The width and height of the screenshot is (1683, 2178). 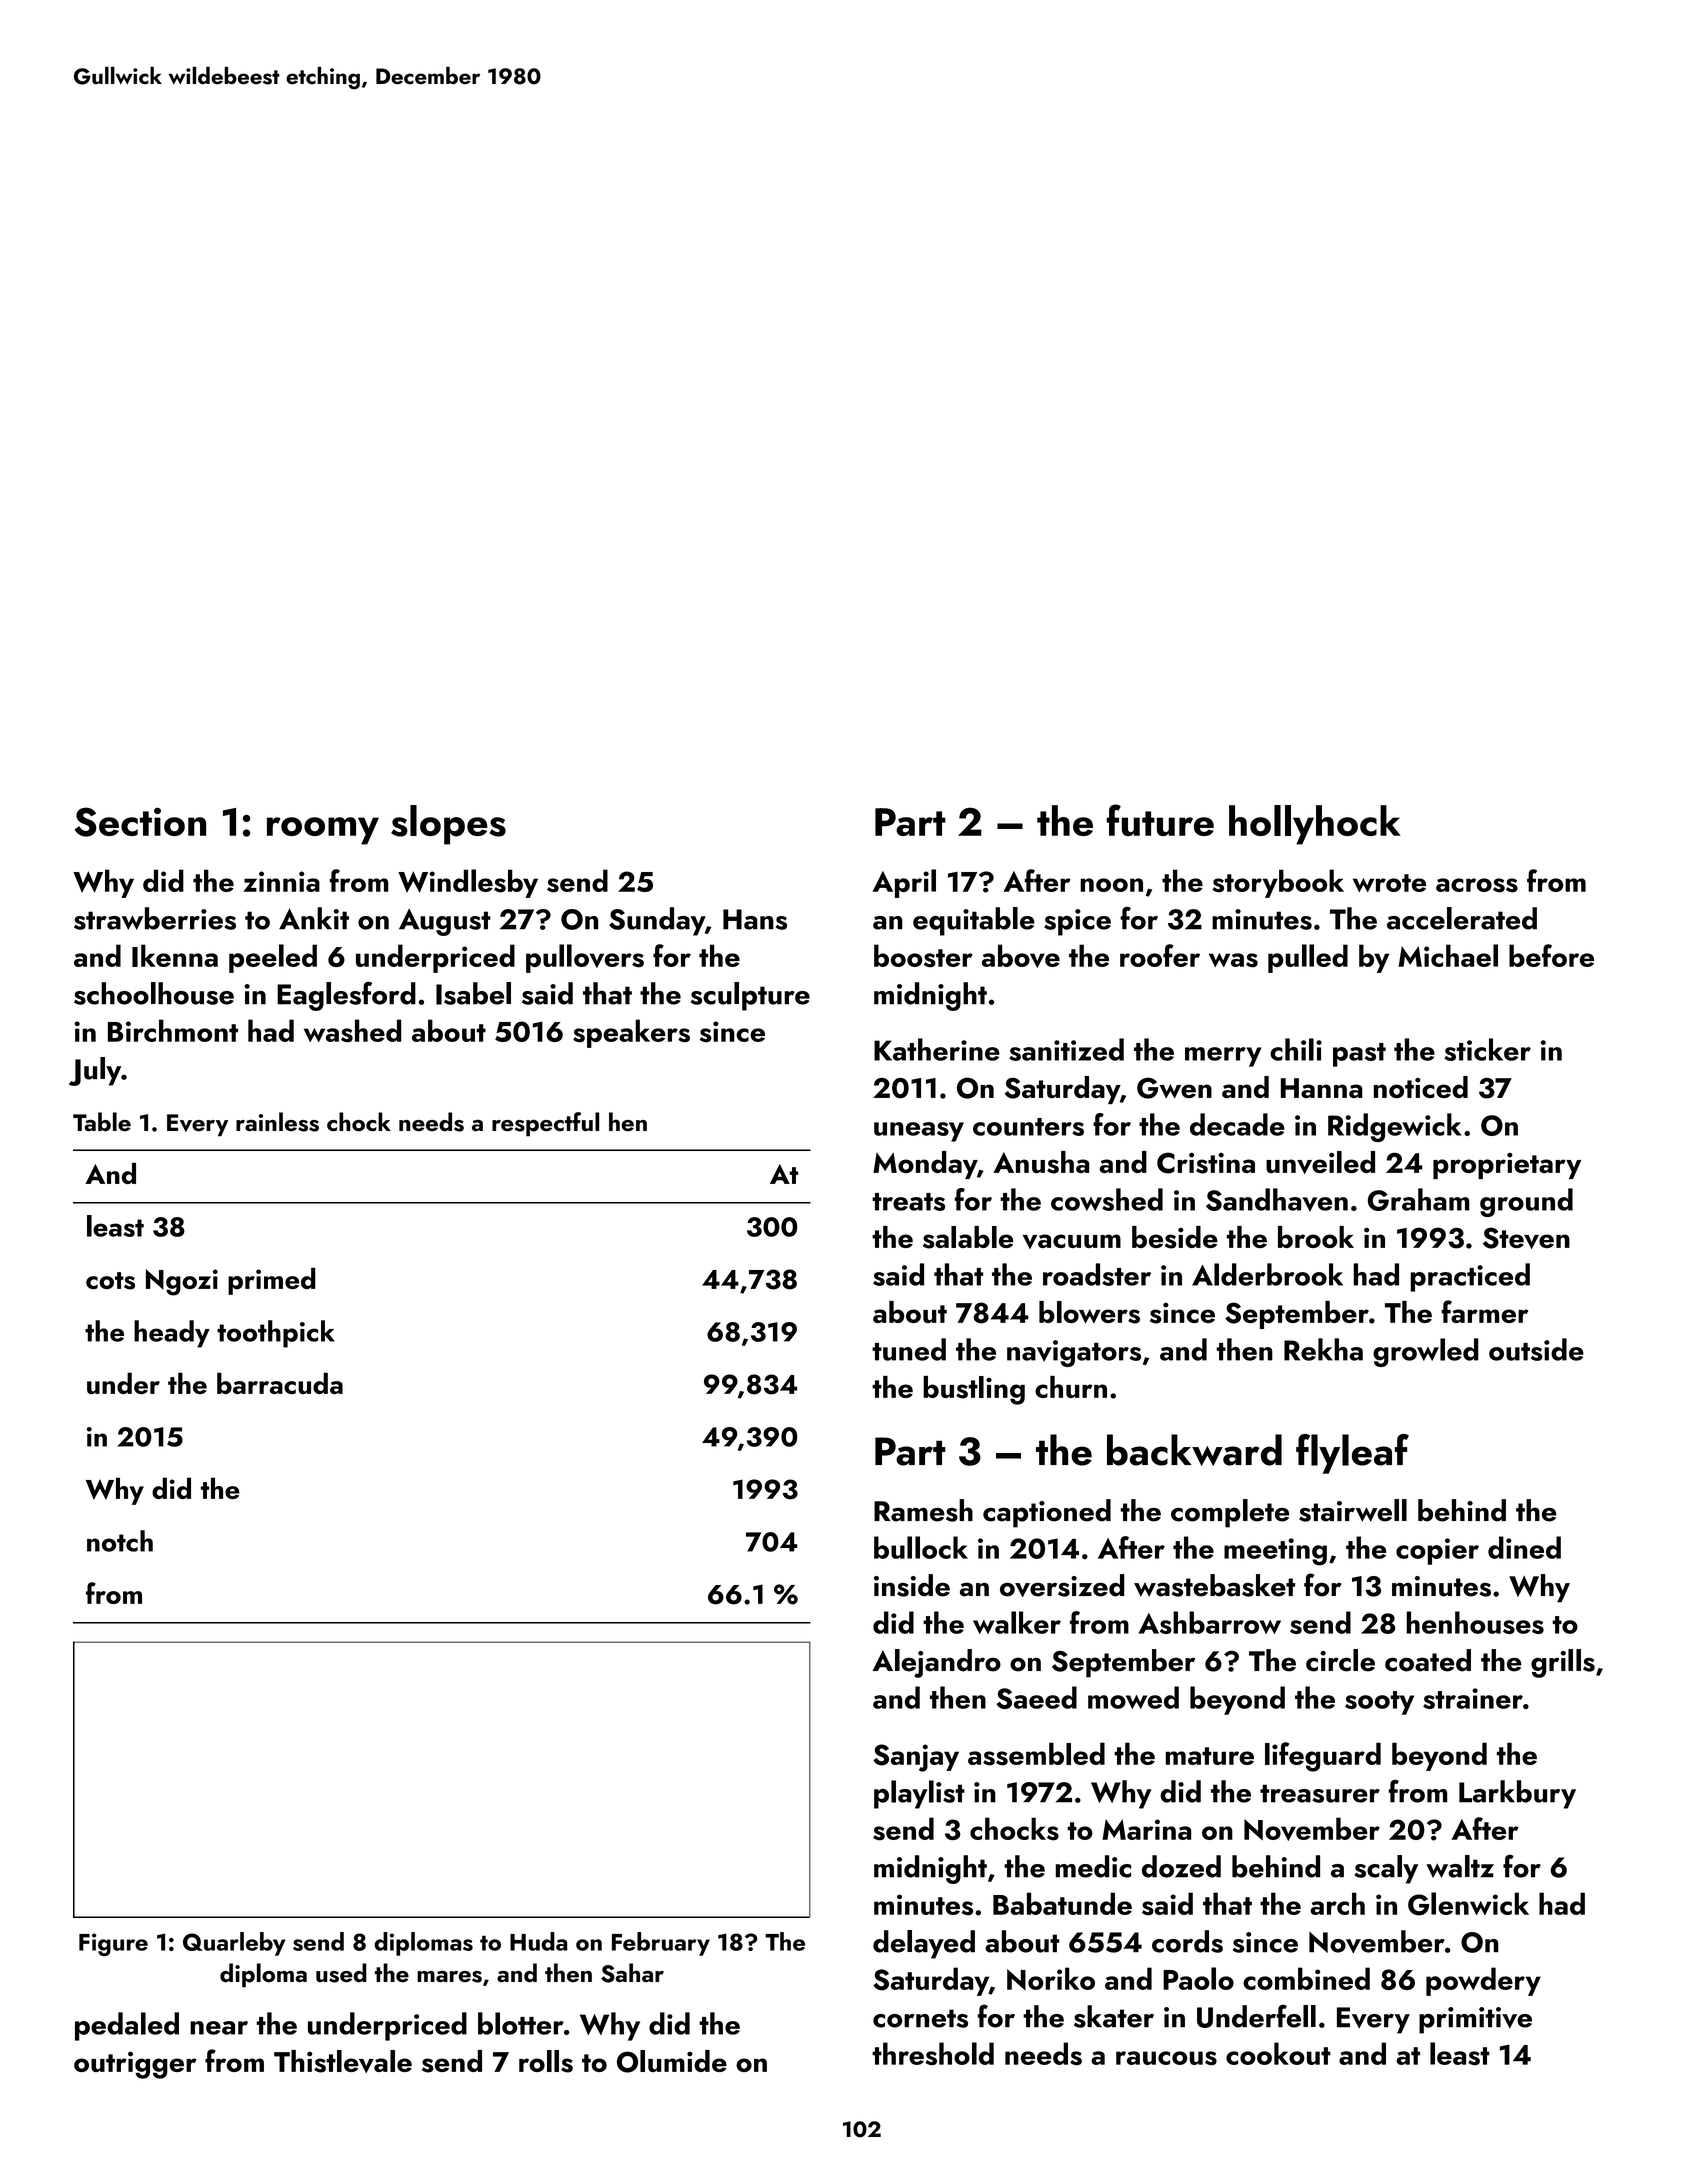 What do you see at coordinates (923, 1510) in the screenshot?
I see `Ramesh` at bounding box center [923, 1510].
